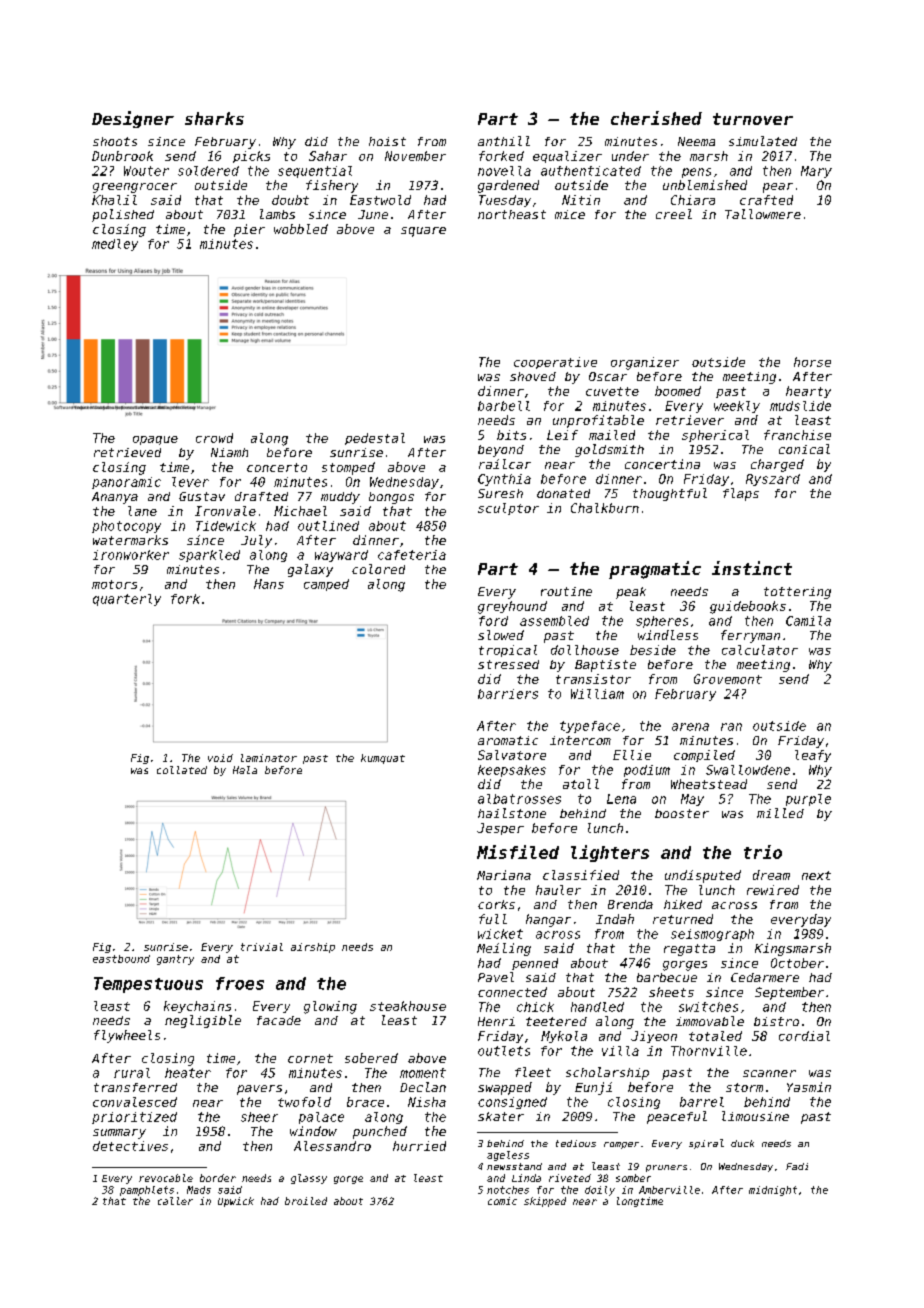  What do you see at coordinates (214, 118) in the screenshot?
I see `sharks` at bounding box center [214, 118].
